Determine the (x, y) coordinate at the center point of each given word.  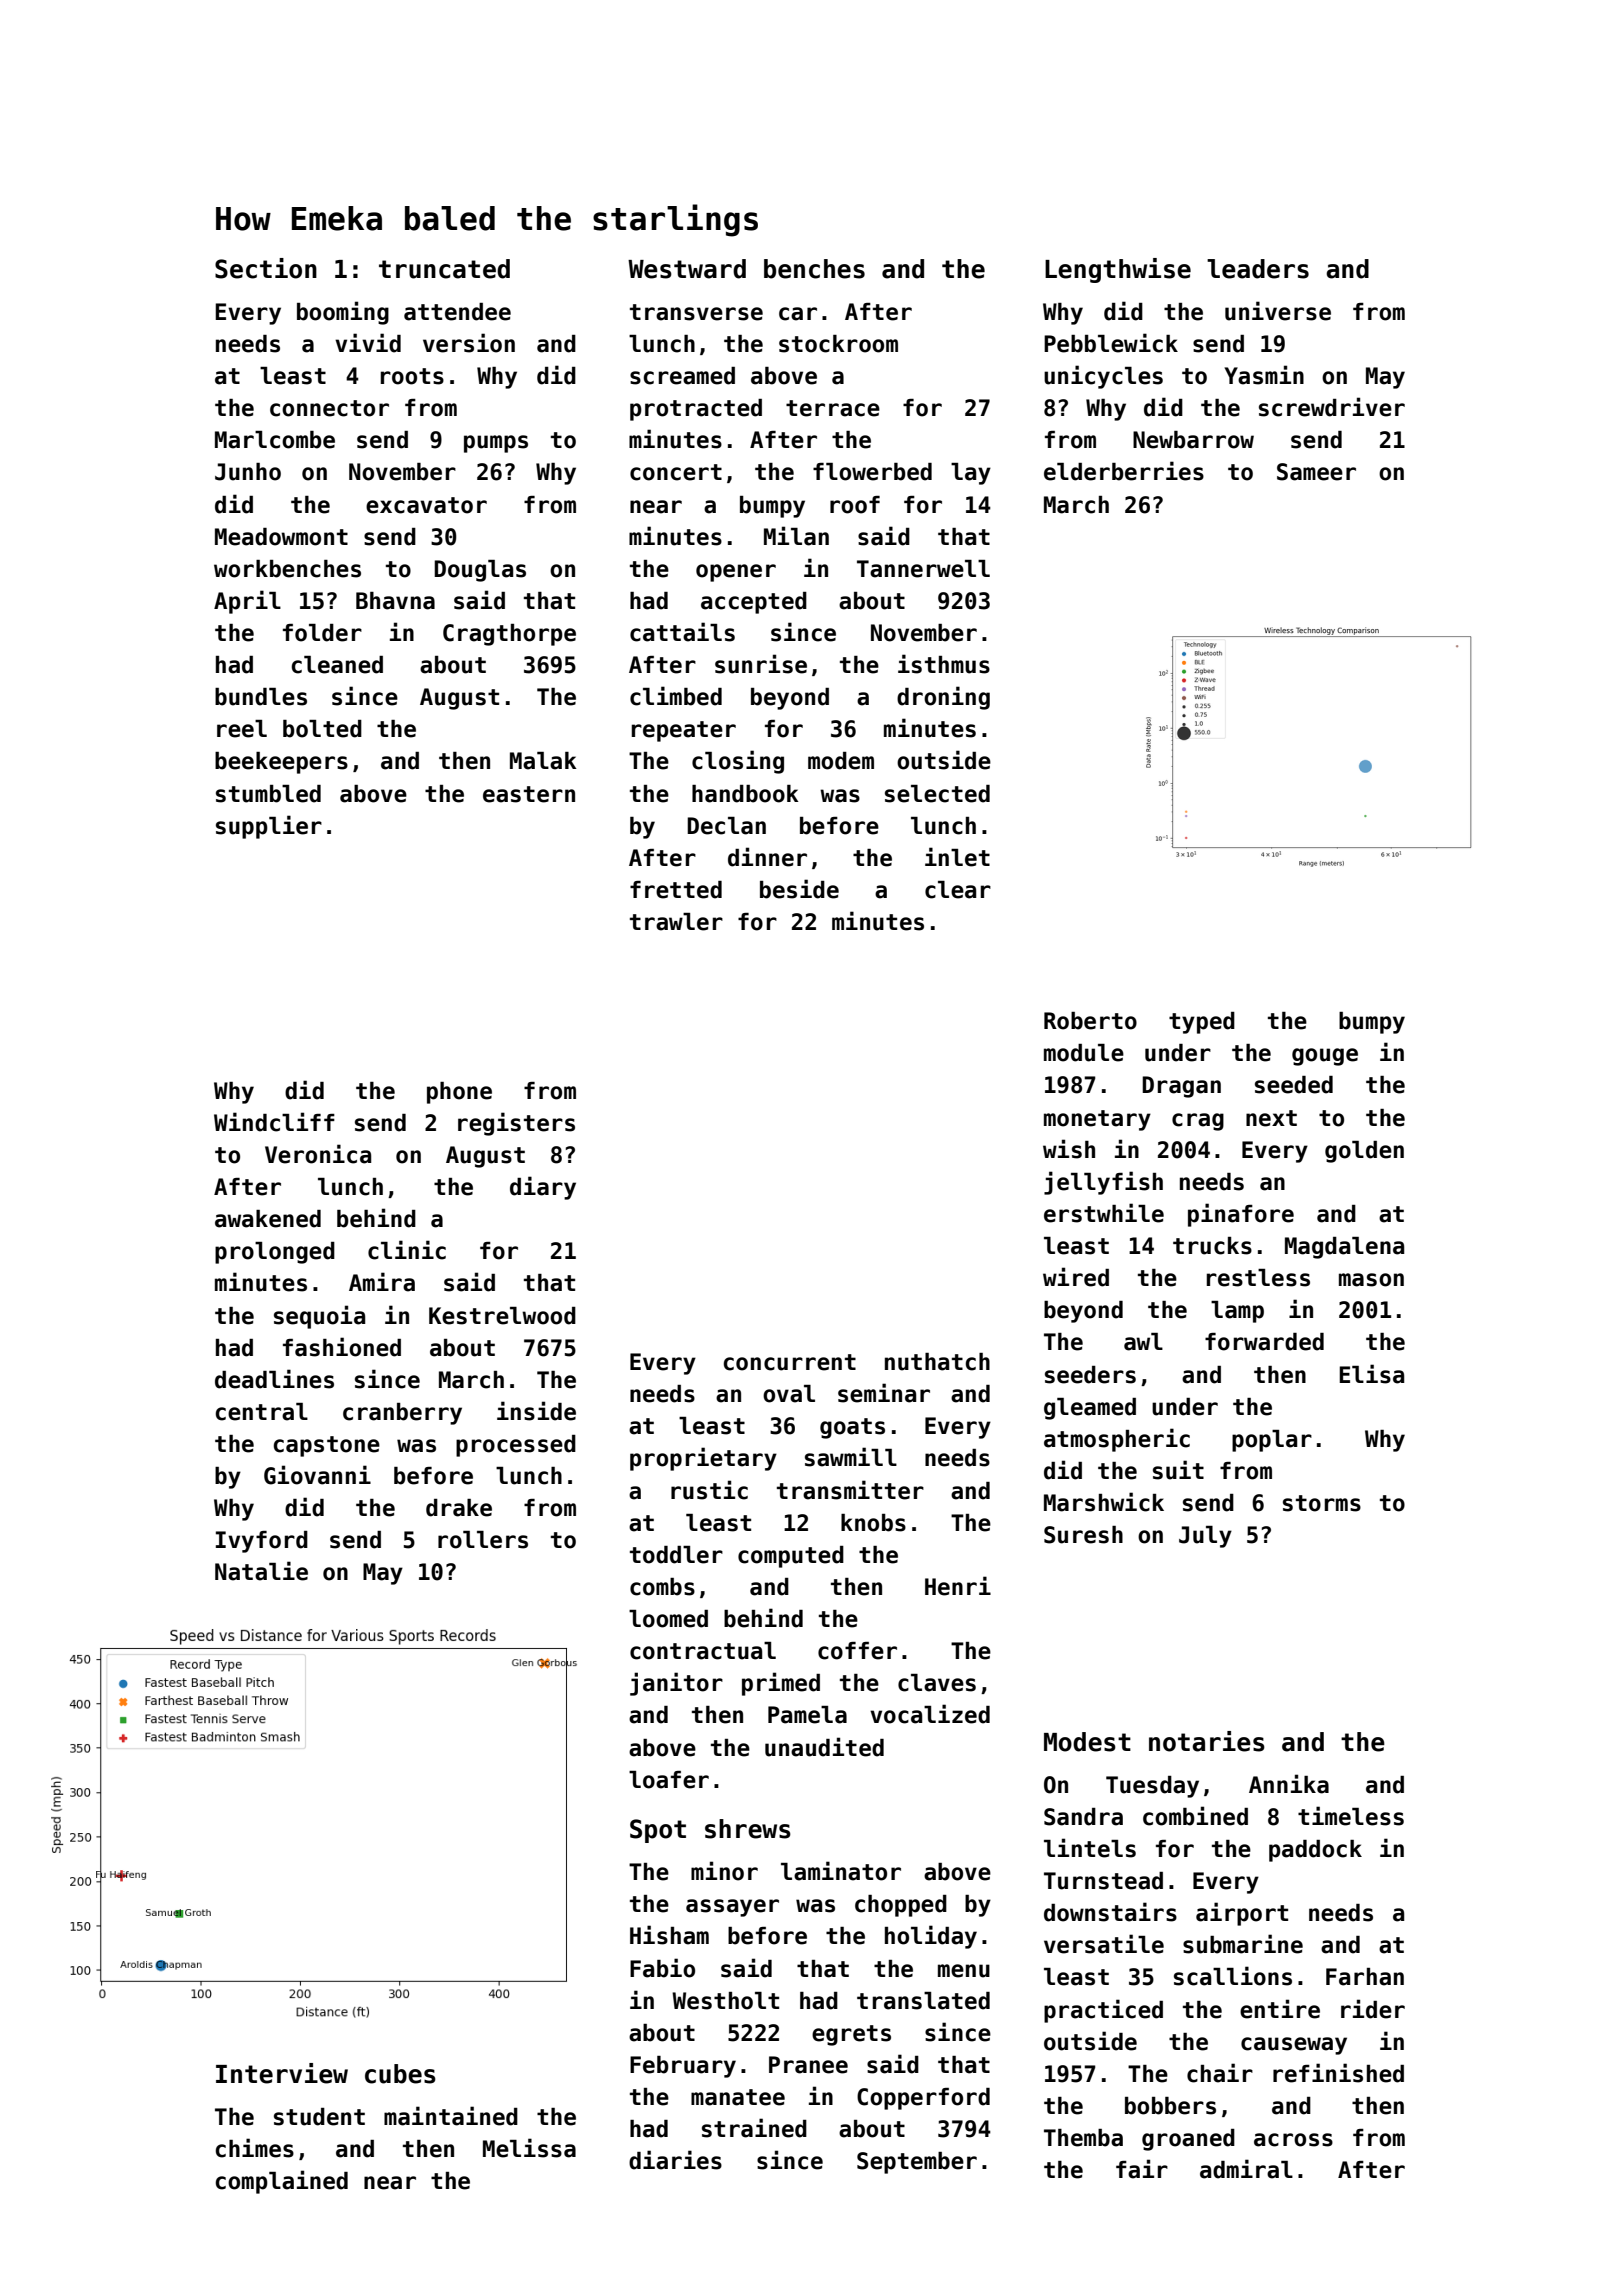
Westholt (725, 2001)
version (469, 343)
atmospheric (1117, 1440)
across (1293, 2140)
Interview (282, 2073)
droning (943, 698)
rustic (709, 1490)
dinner (767, 857)
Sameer (1316, 472)
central (262, 1412)
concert (676, 472)
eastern (529, 794)
